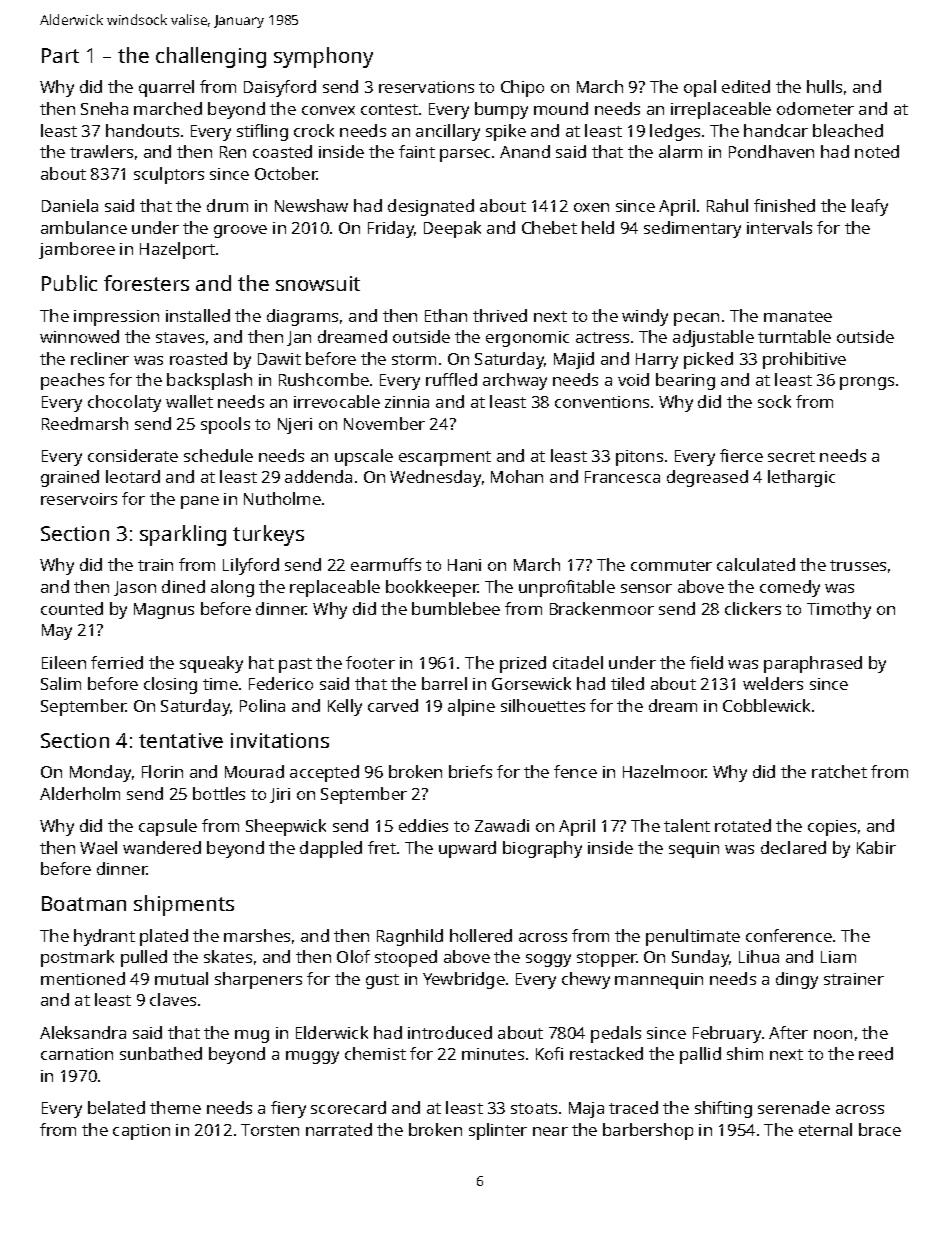 This screenshot has height=1233, width=952. I want to click on intervals, so click(779, 227).
